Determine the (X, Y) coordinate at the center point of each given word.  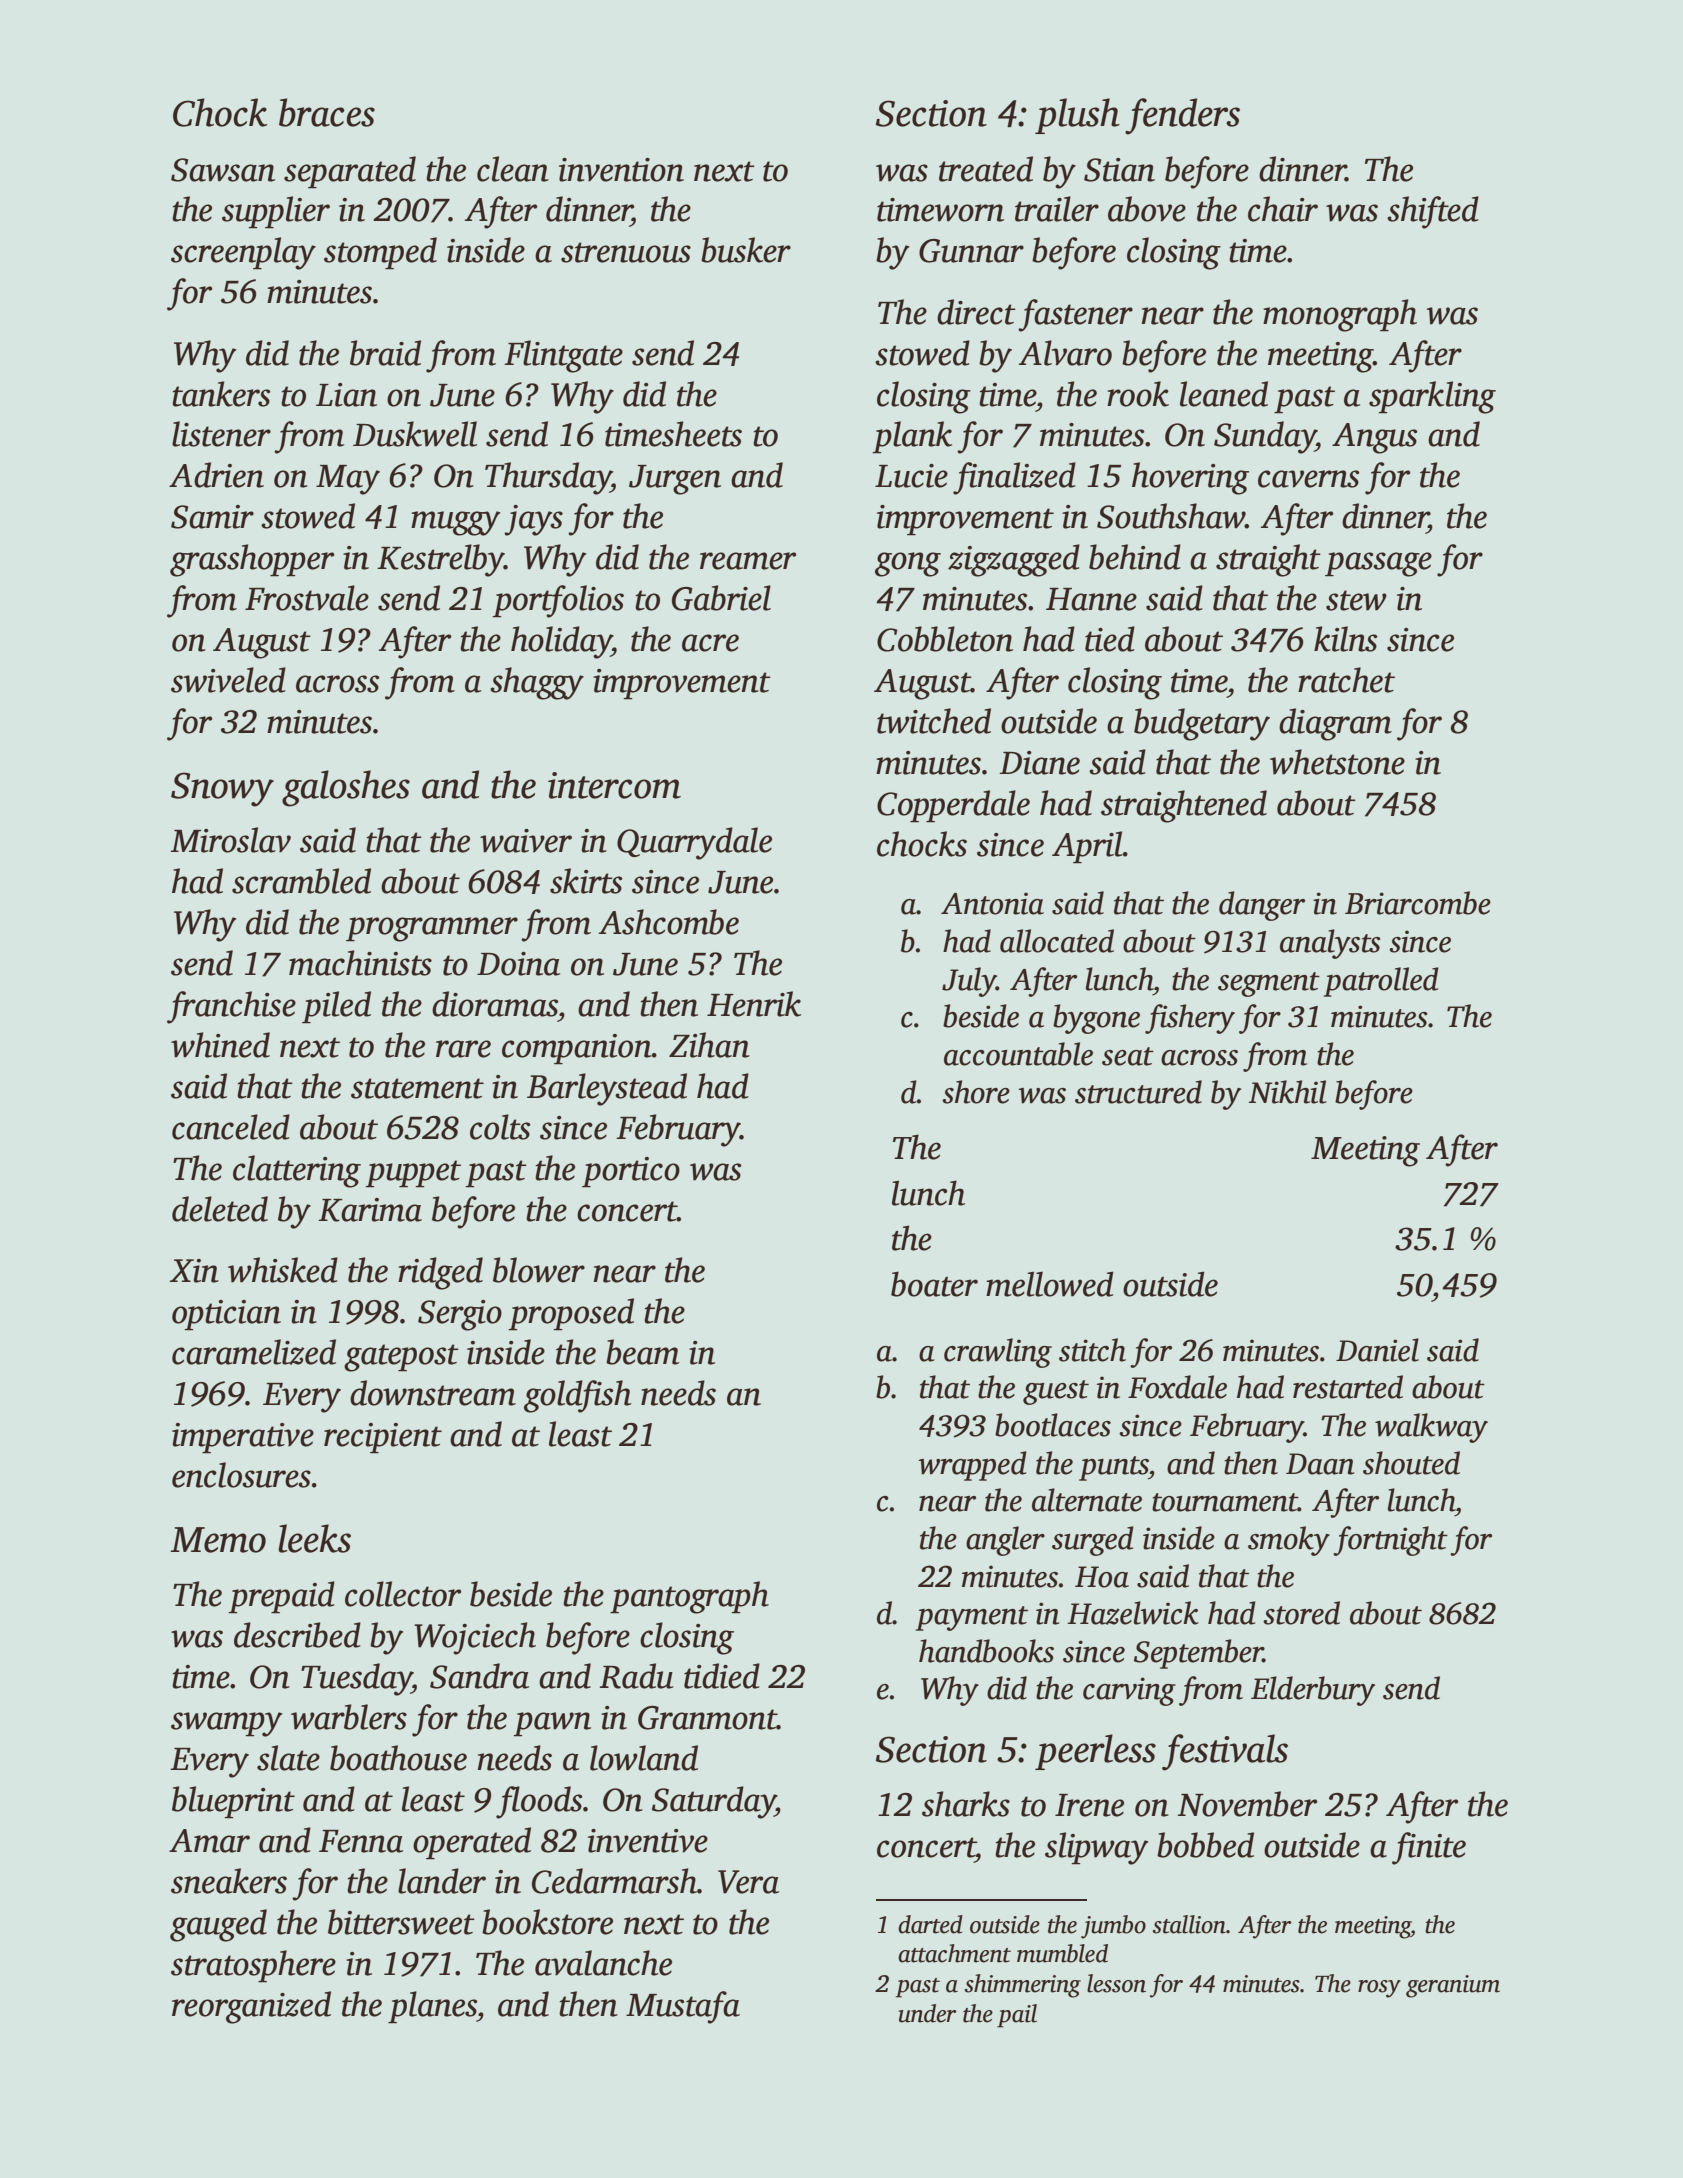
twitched (934, 721)
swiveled (228, 680)
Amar (209, 1841)
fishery (1190, 1019)
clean (513, 169)
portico (631, 1172)
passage (1378, 564)
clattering (297, 1171)
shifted (1433, 212)
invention (621, 170)
